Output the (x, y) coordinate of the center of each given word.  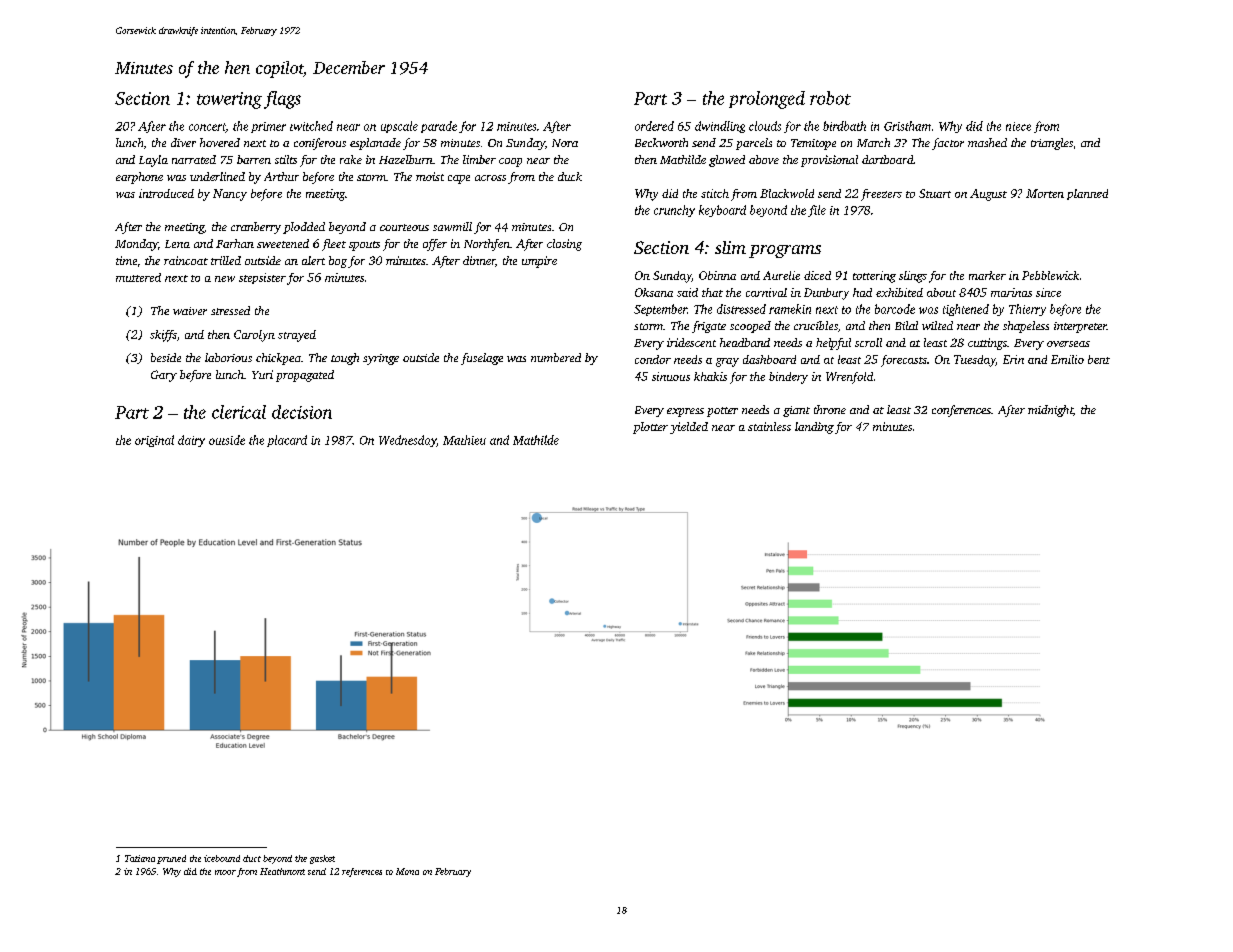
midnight (1050, 411)
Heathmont (282, 871)
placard (287, 441)
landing (814, 428)
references (362, 872)
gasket (322, 859)
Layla (153, 161)
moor (225, 872)
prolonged (767, 100)
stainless (769, 426)
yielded (689, 428)
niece (1018, 126)
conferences (961, 411)
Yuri (262, 374)
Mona (407, 871)
